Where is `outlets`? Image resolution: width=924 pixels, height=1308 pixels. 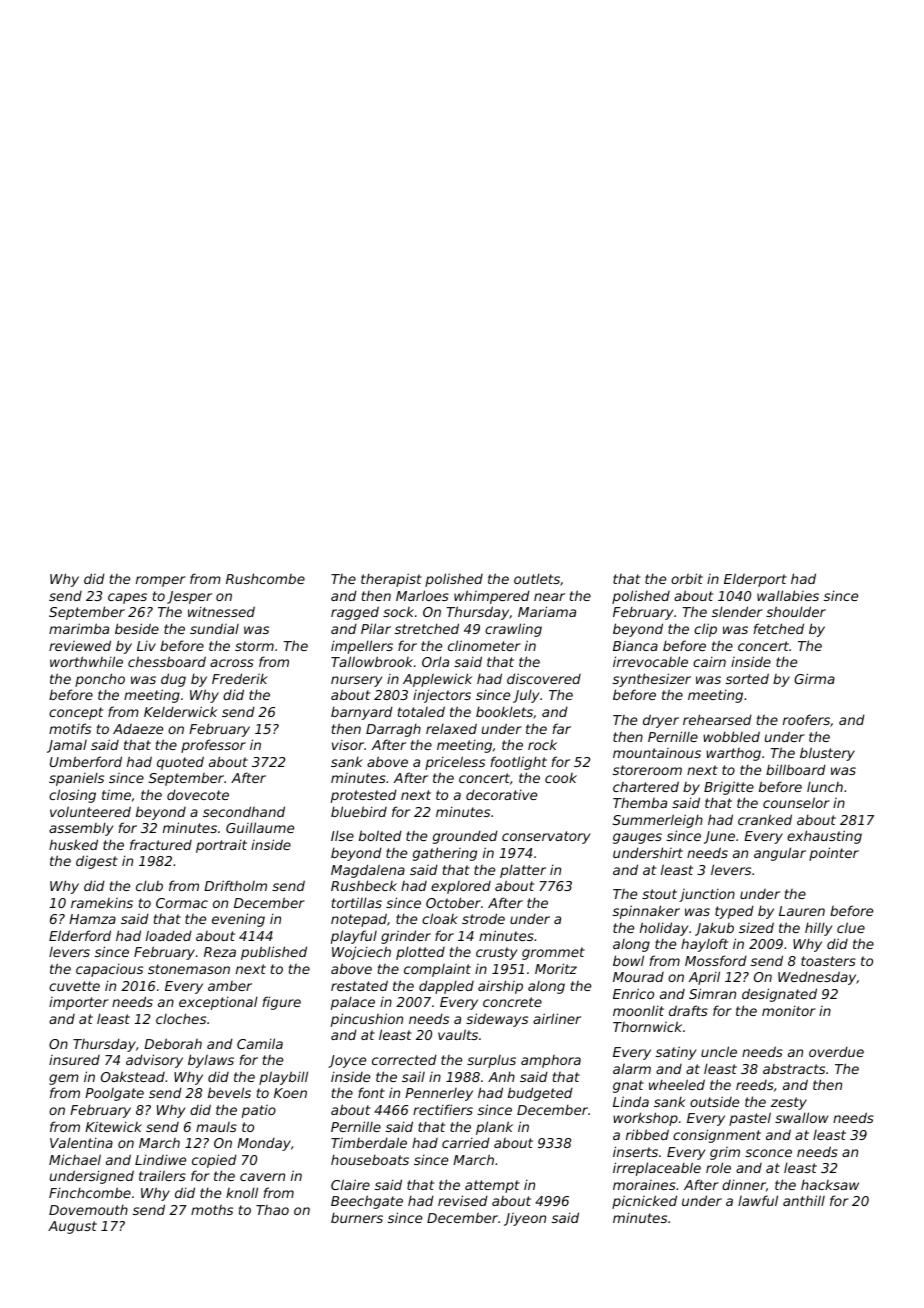 outlets is located at coordinates (537, 578).
